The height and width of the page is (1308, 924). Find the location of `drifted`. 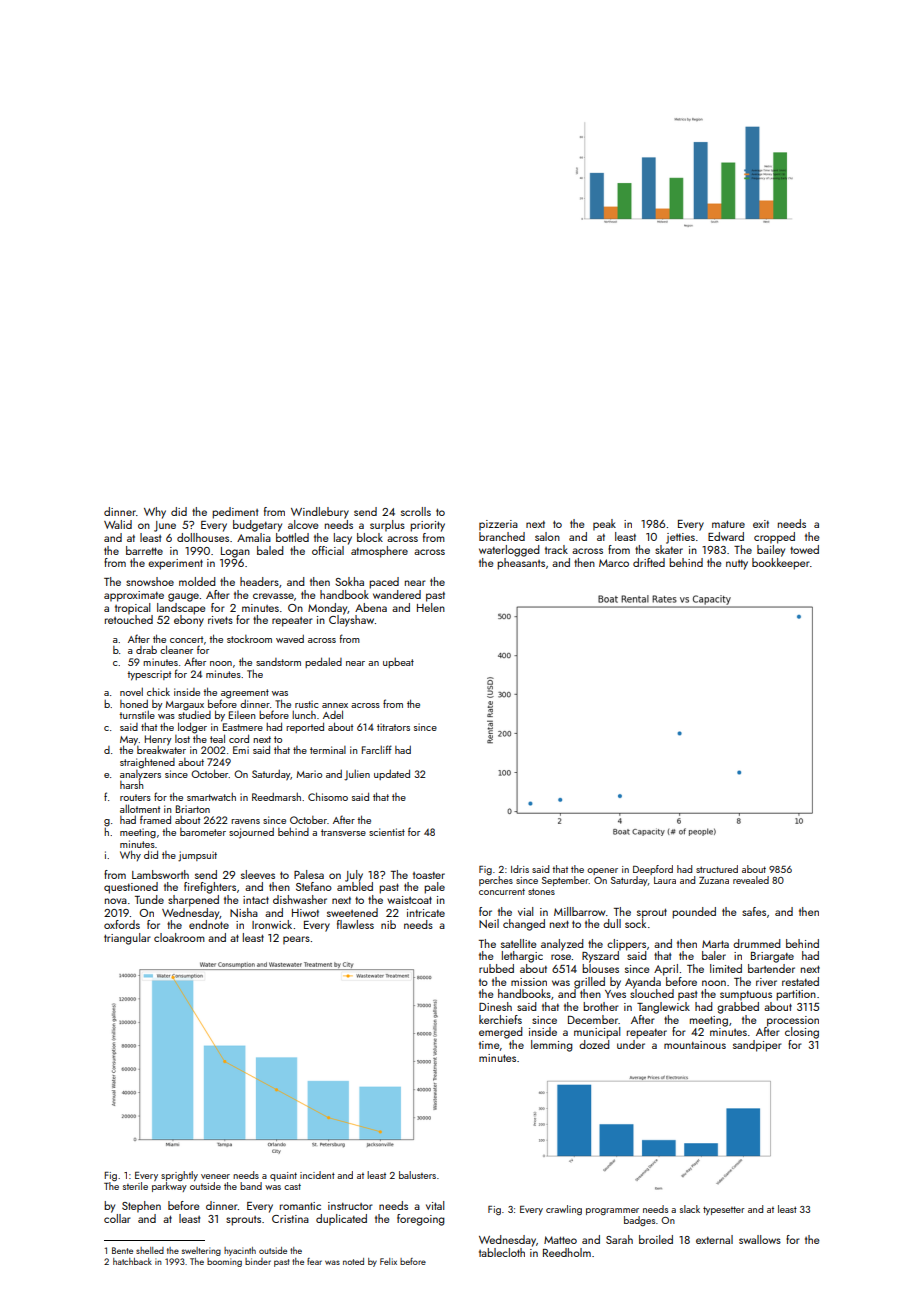

drifted is located at coordinates (649, 562).
